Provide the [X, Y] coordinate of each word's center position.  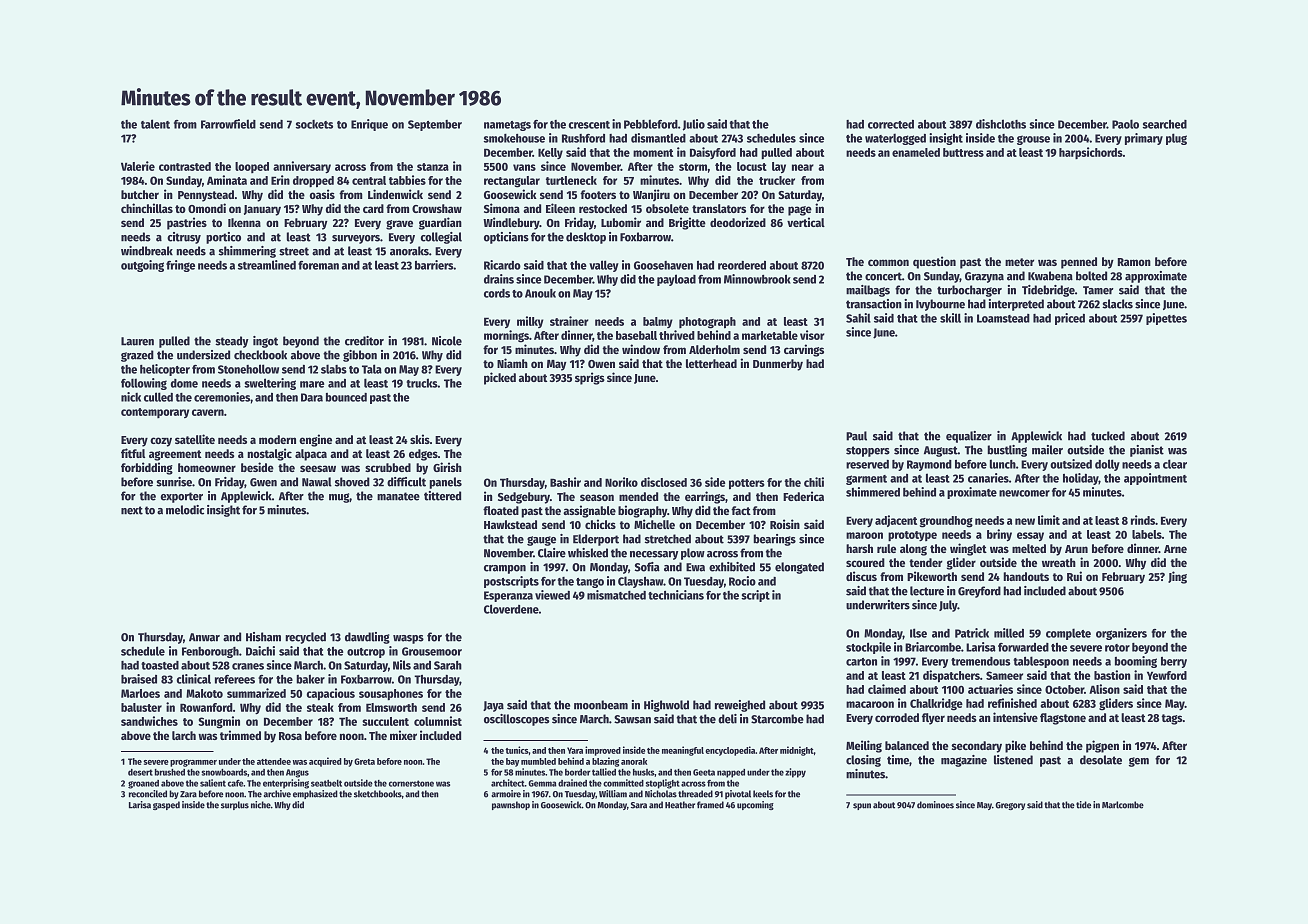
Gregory [1010, 806]
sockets [314, 124]
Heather [680, 805]
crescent [589, 125]
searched [1165, 124]
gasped [166, 805]
